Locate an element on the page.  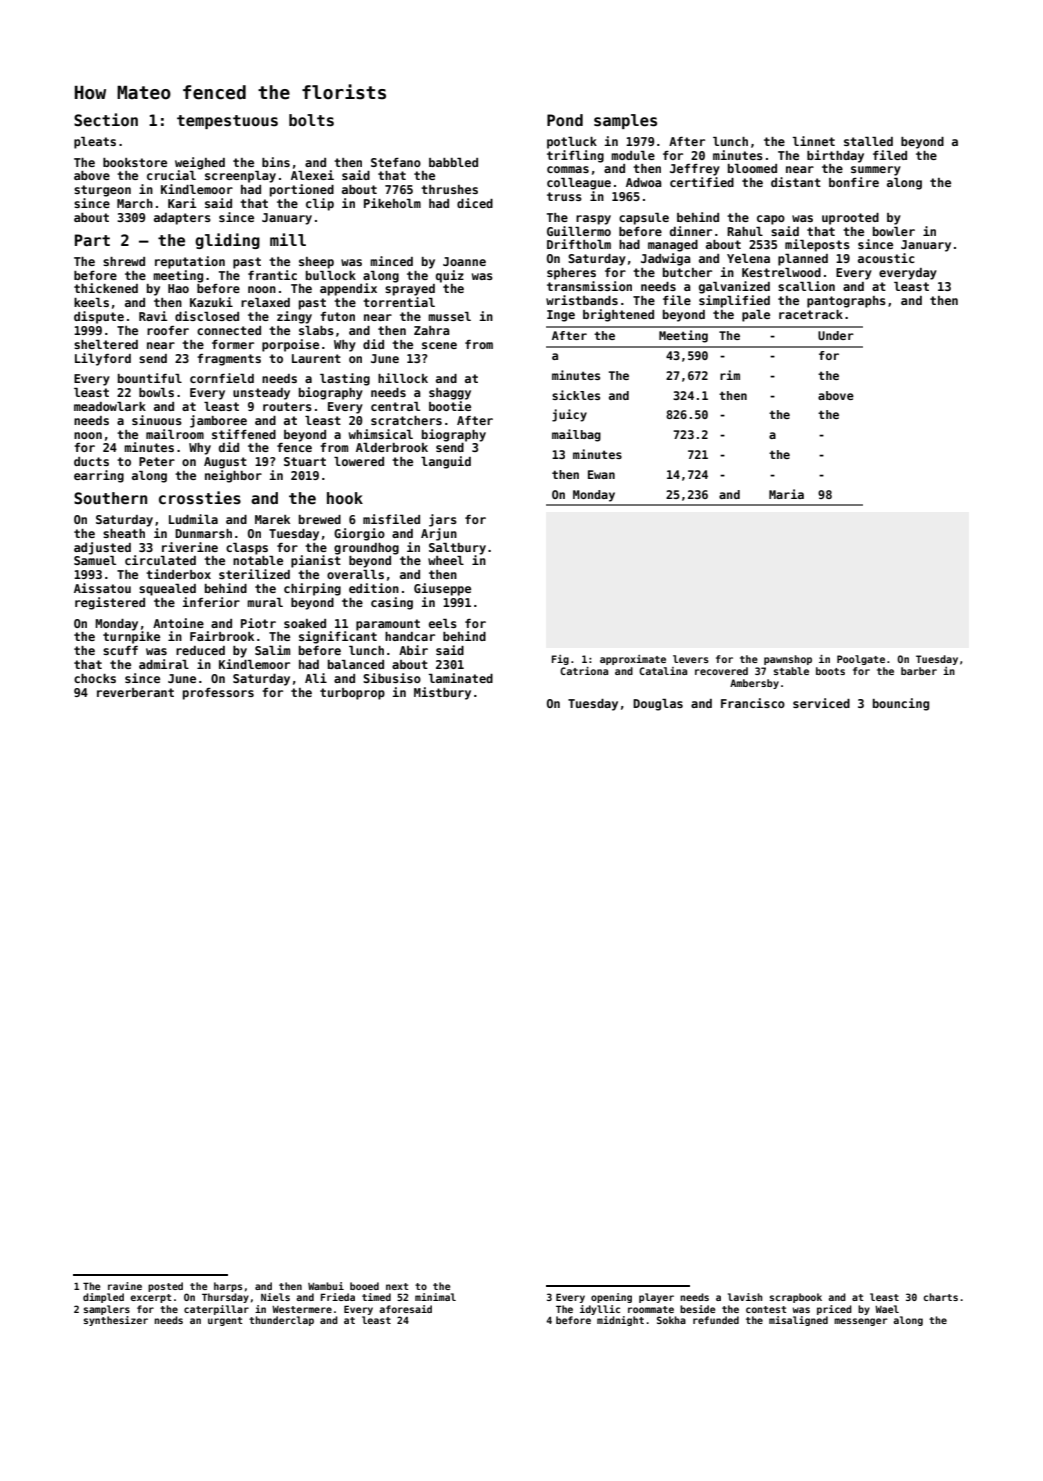
harps is located at coordinates (228, 1287).
